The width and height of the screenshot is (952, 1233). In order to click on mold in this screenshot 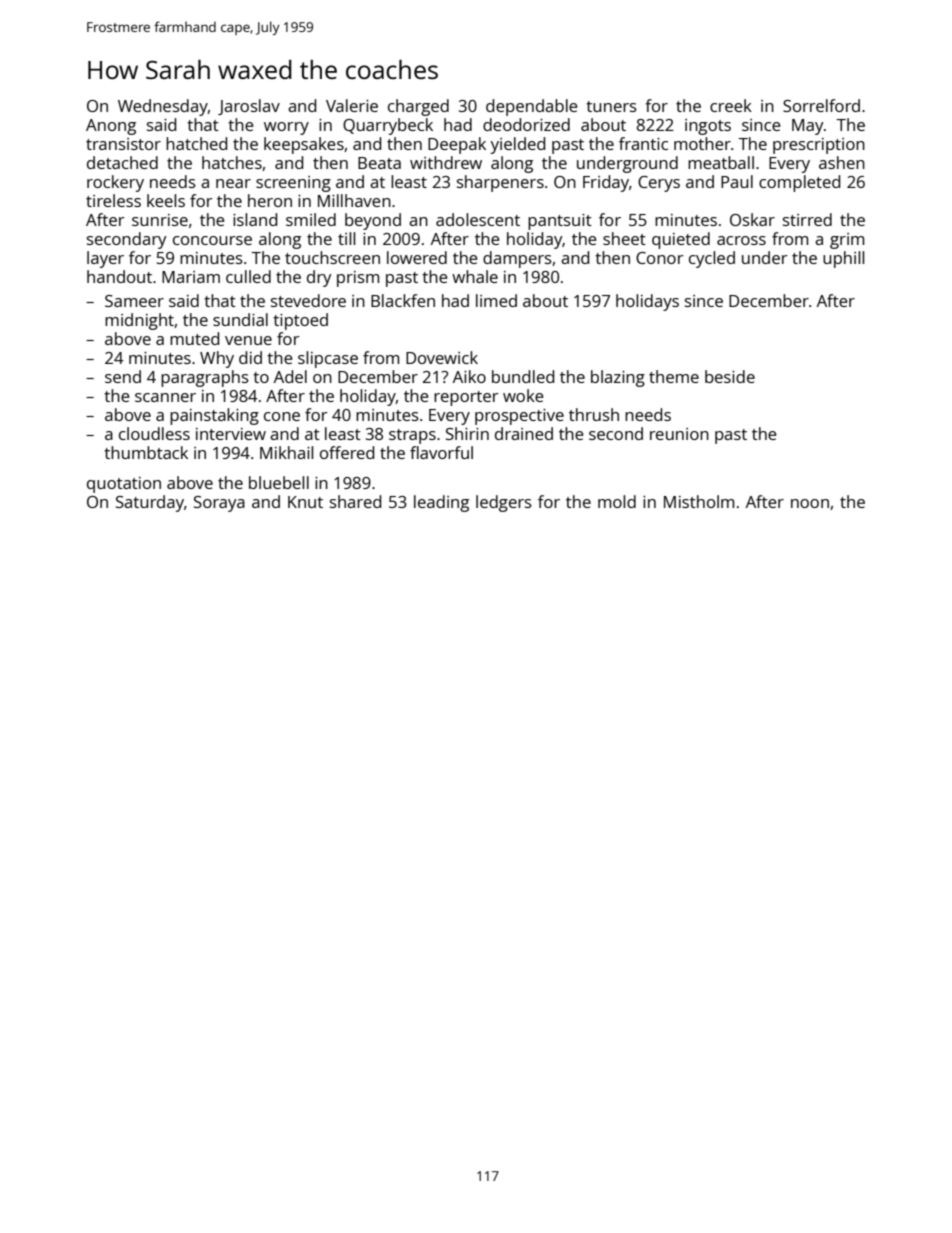, I will do `click(617, 501)`.
